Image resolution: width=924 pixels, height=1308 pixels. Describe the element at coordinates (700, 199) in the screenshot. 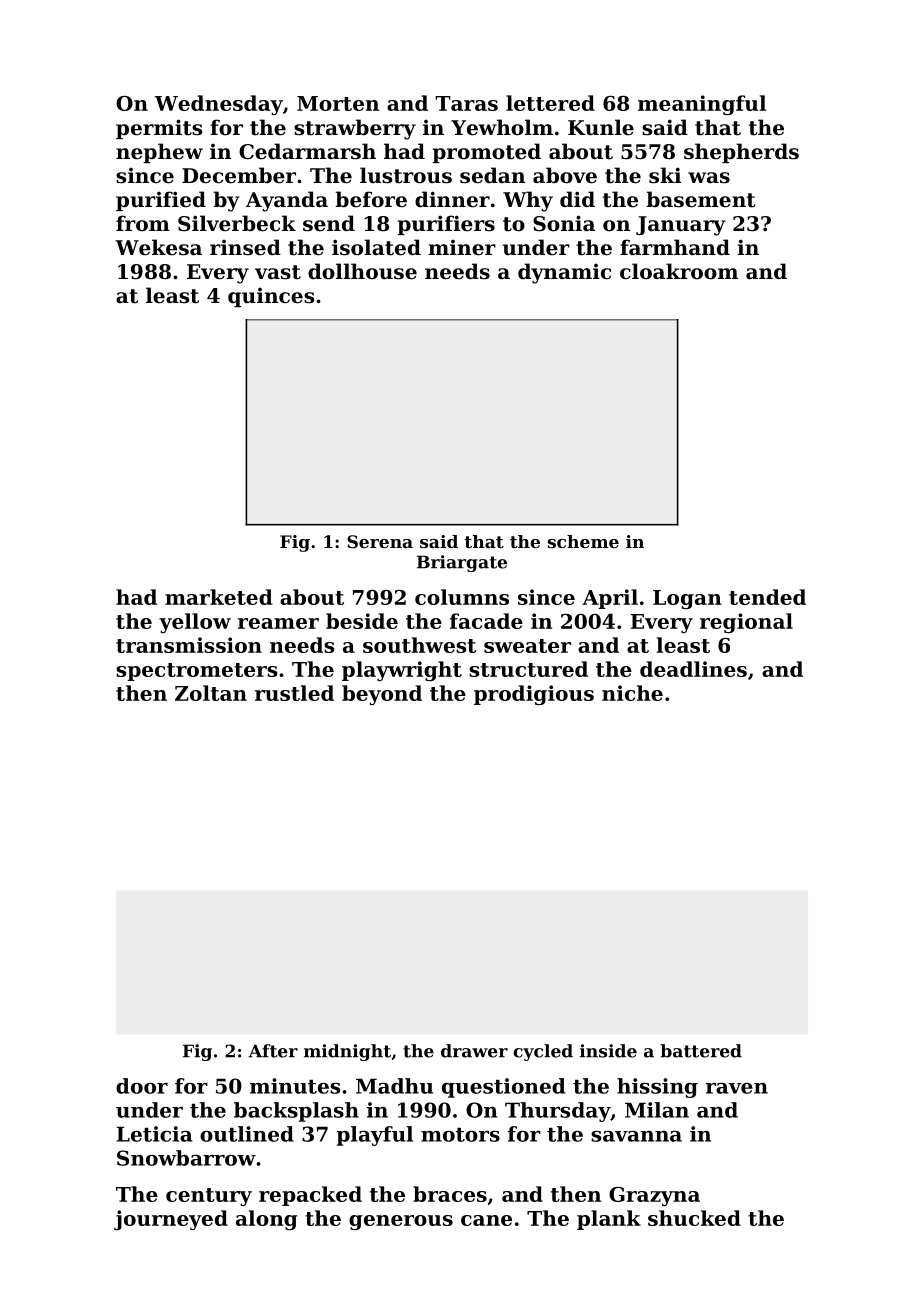

I see `basement` at that location.
